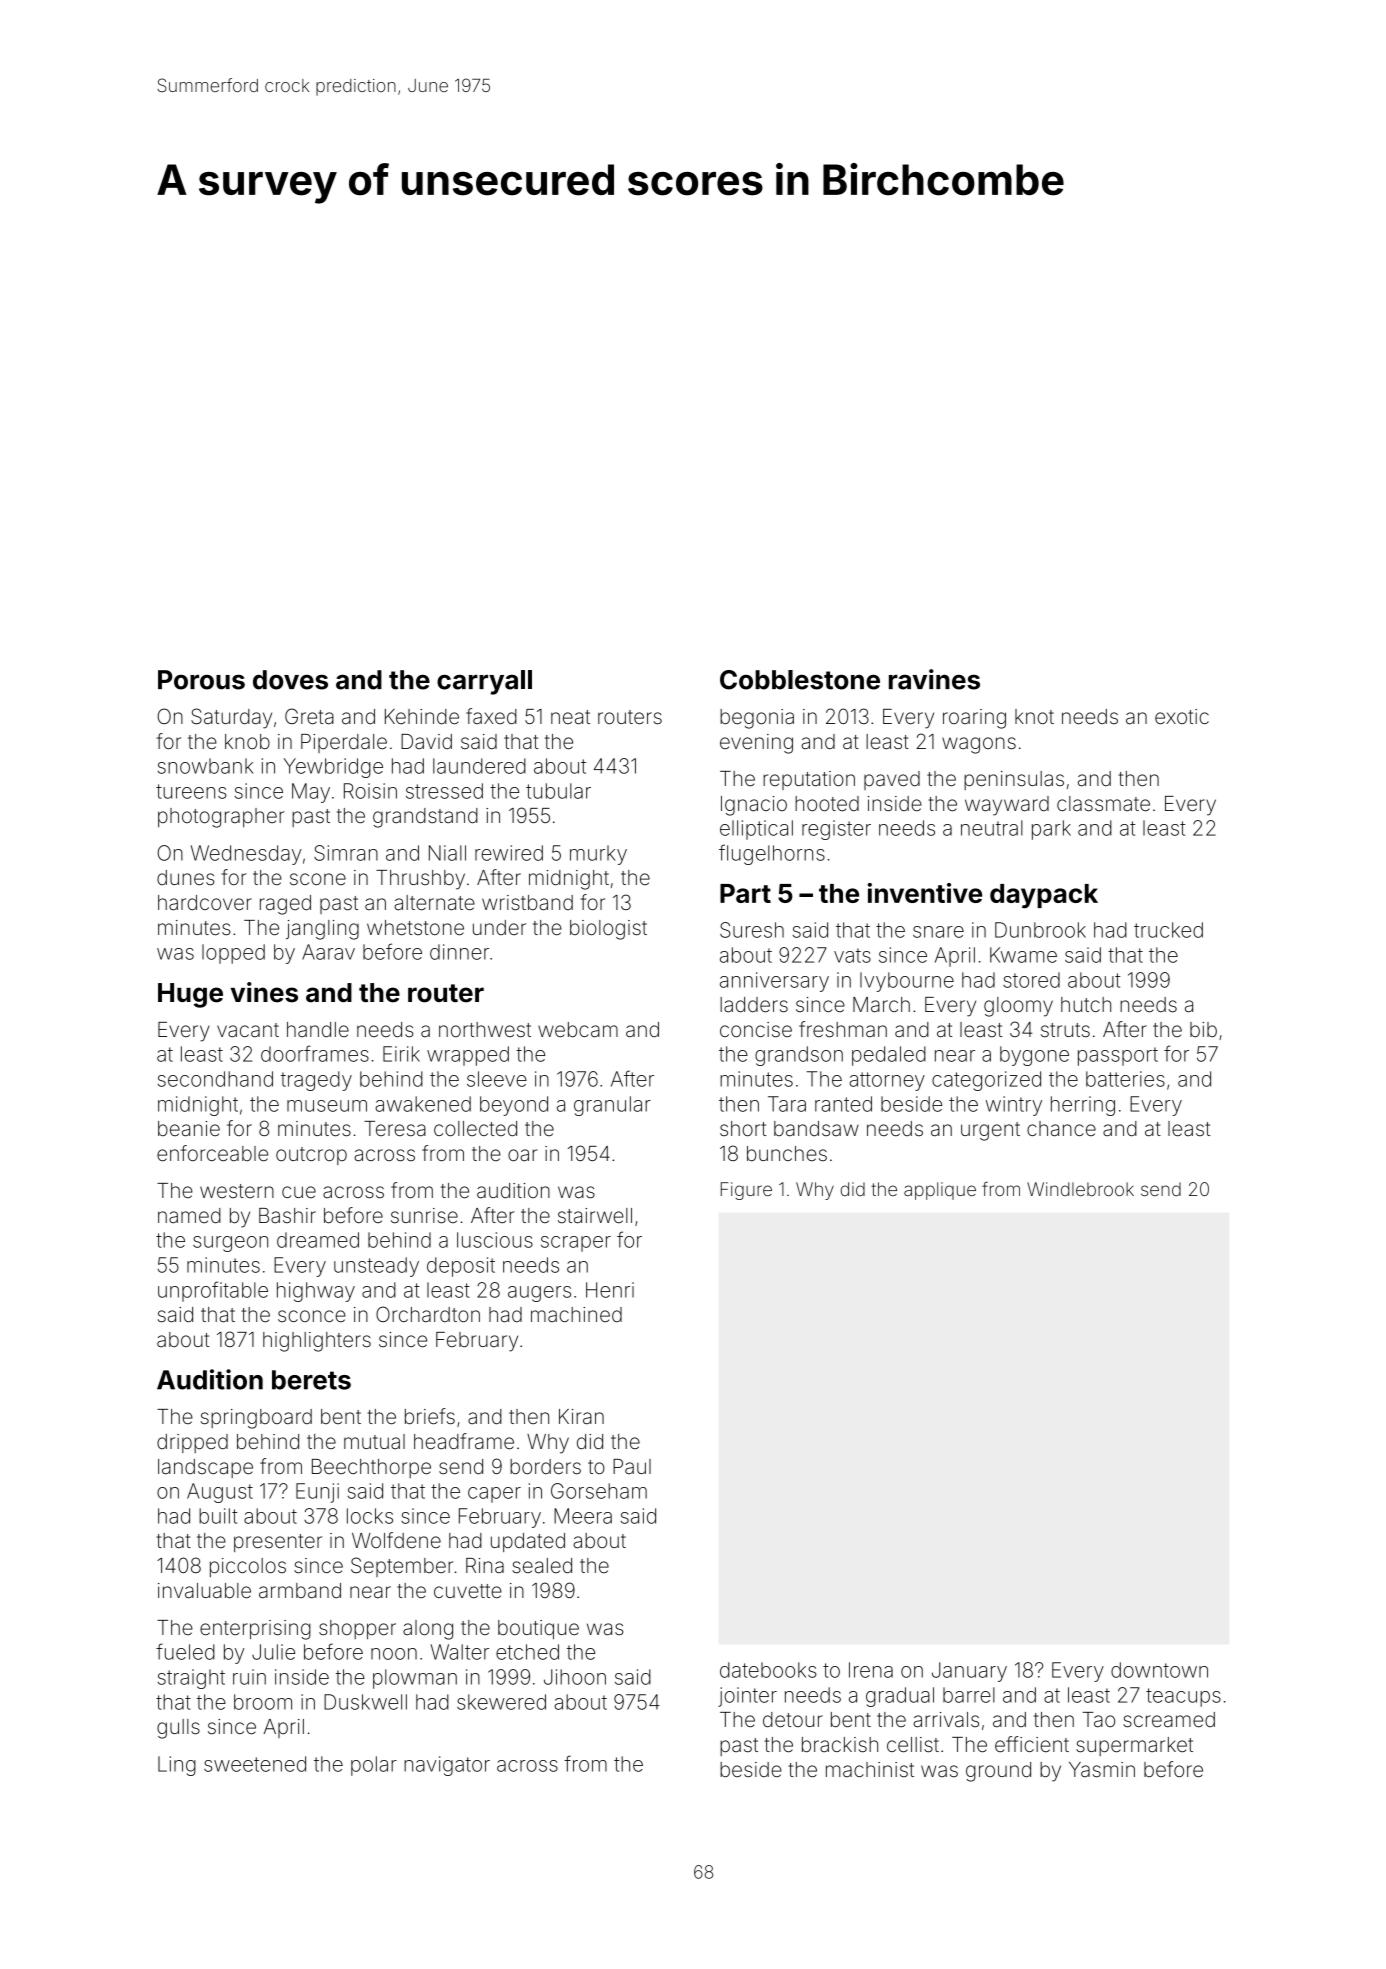 The image size is (1386, 1969). What do you see at coordinates (317, 1493) in the page?
I see `Eunji` at bounding box center [317, 1493].
